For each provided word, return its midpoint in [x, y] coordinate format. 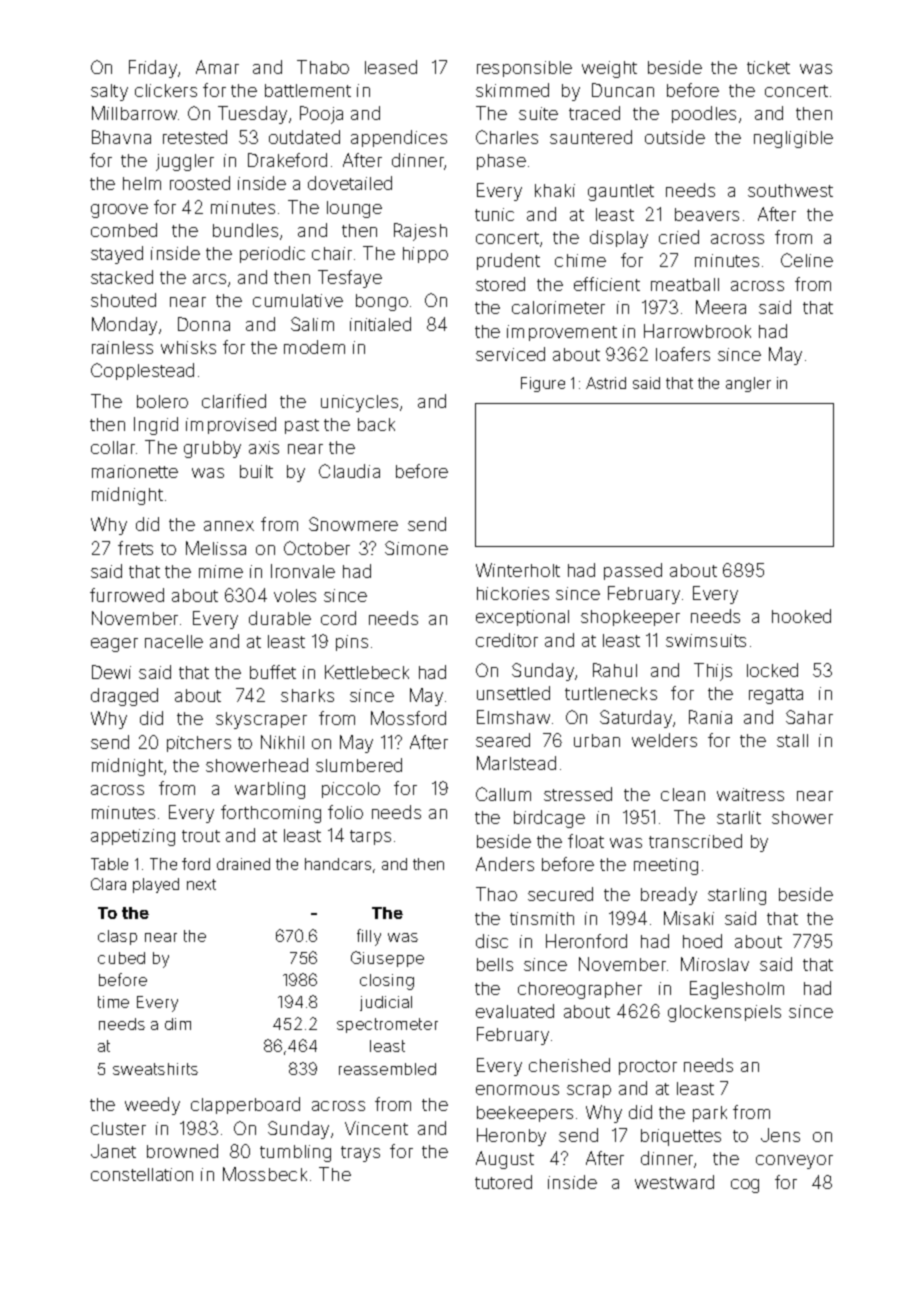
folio [345, 812]
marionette [135, 471]
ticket [768, 67]
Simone [416, 548]
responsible [524, 69]
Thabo [323, 67]
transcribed [695, 841]
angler [748, 384]
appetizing [133, 837]
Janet [113, 1151]
